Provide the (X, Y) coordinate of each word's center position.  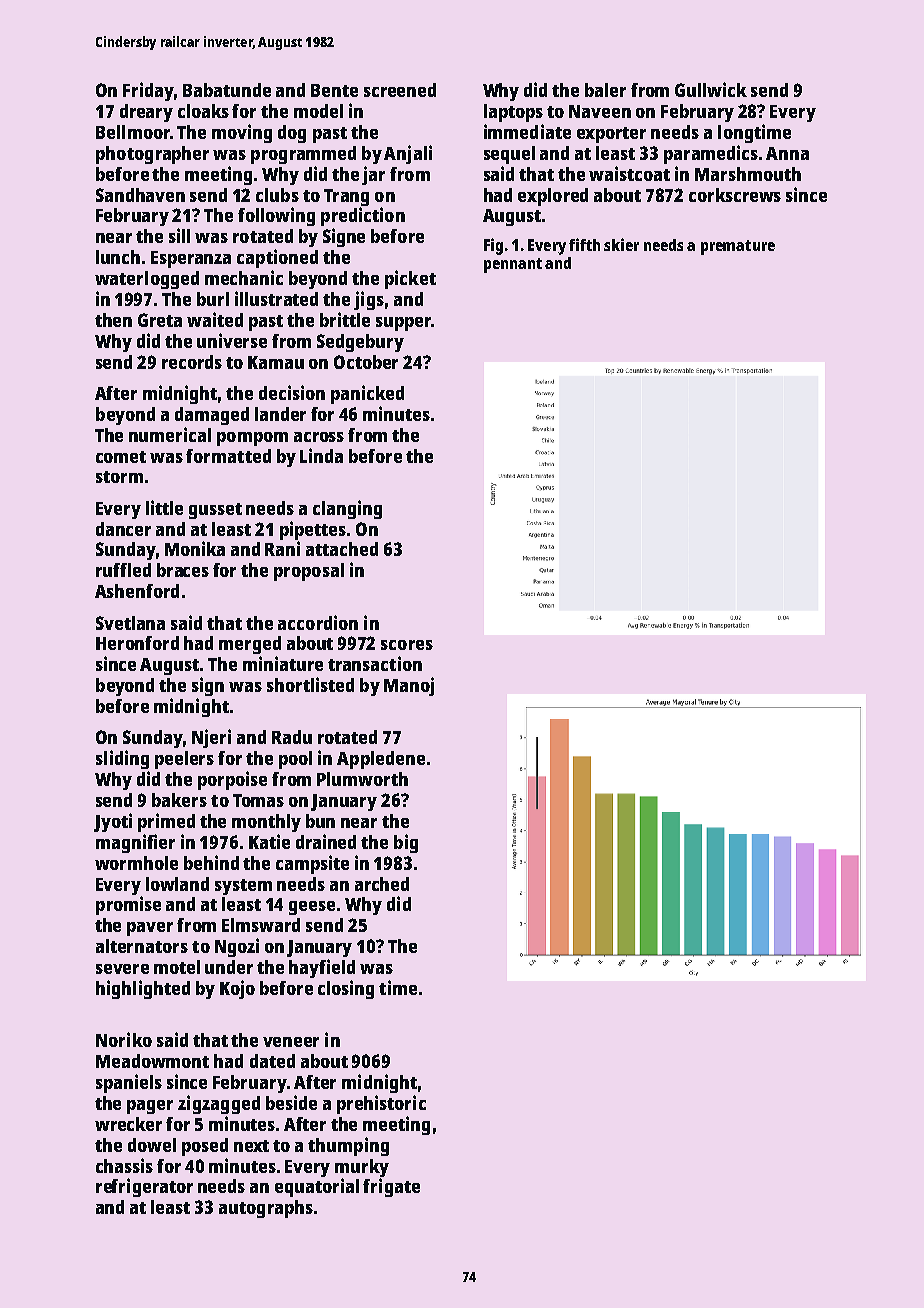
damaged (212, 416)
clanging (347, 509)
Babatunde (227, 90)
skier (621, 244)
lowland (177, 884)
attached (342, 549)
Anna (787, 153)
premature (738, 247)
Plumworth (362, 779)
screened (400, 90)
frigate (391, 1187)
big (406, 843)
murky (362, 1168)
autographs (266, 1209)
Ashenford (137, 591)
